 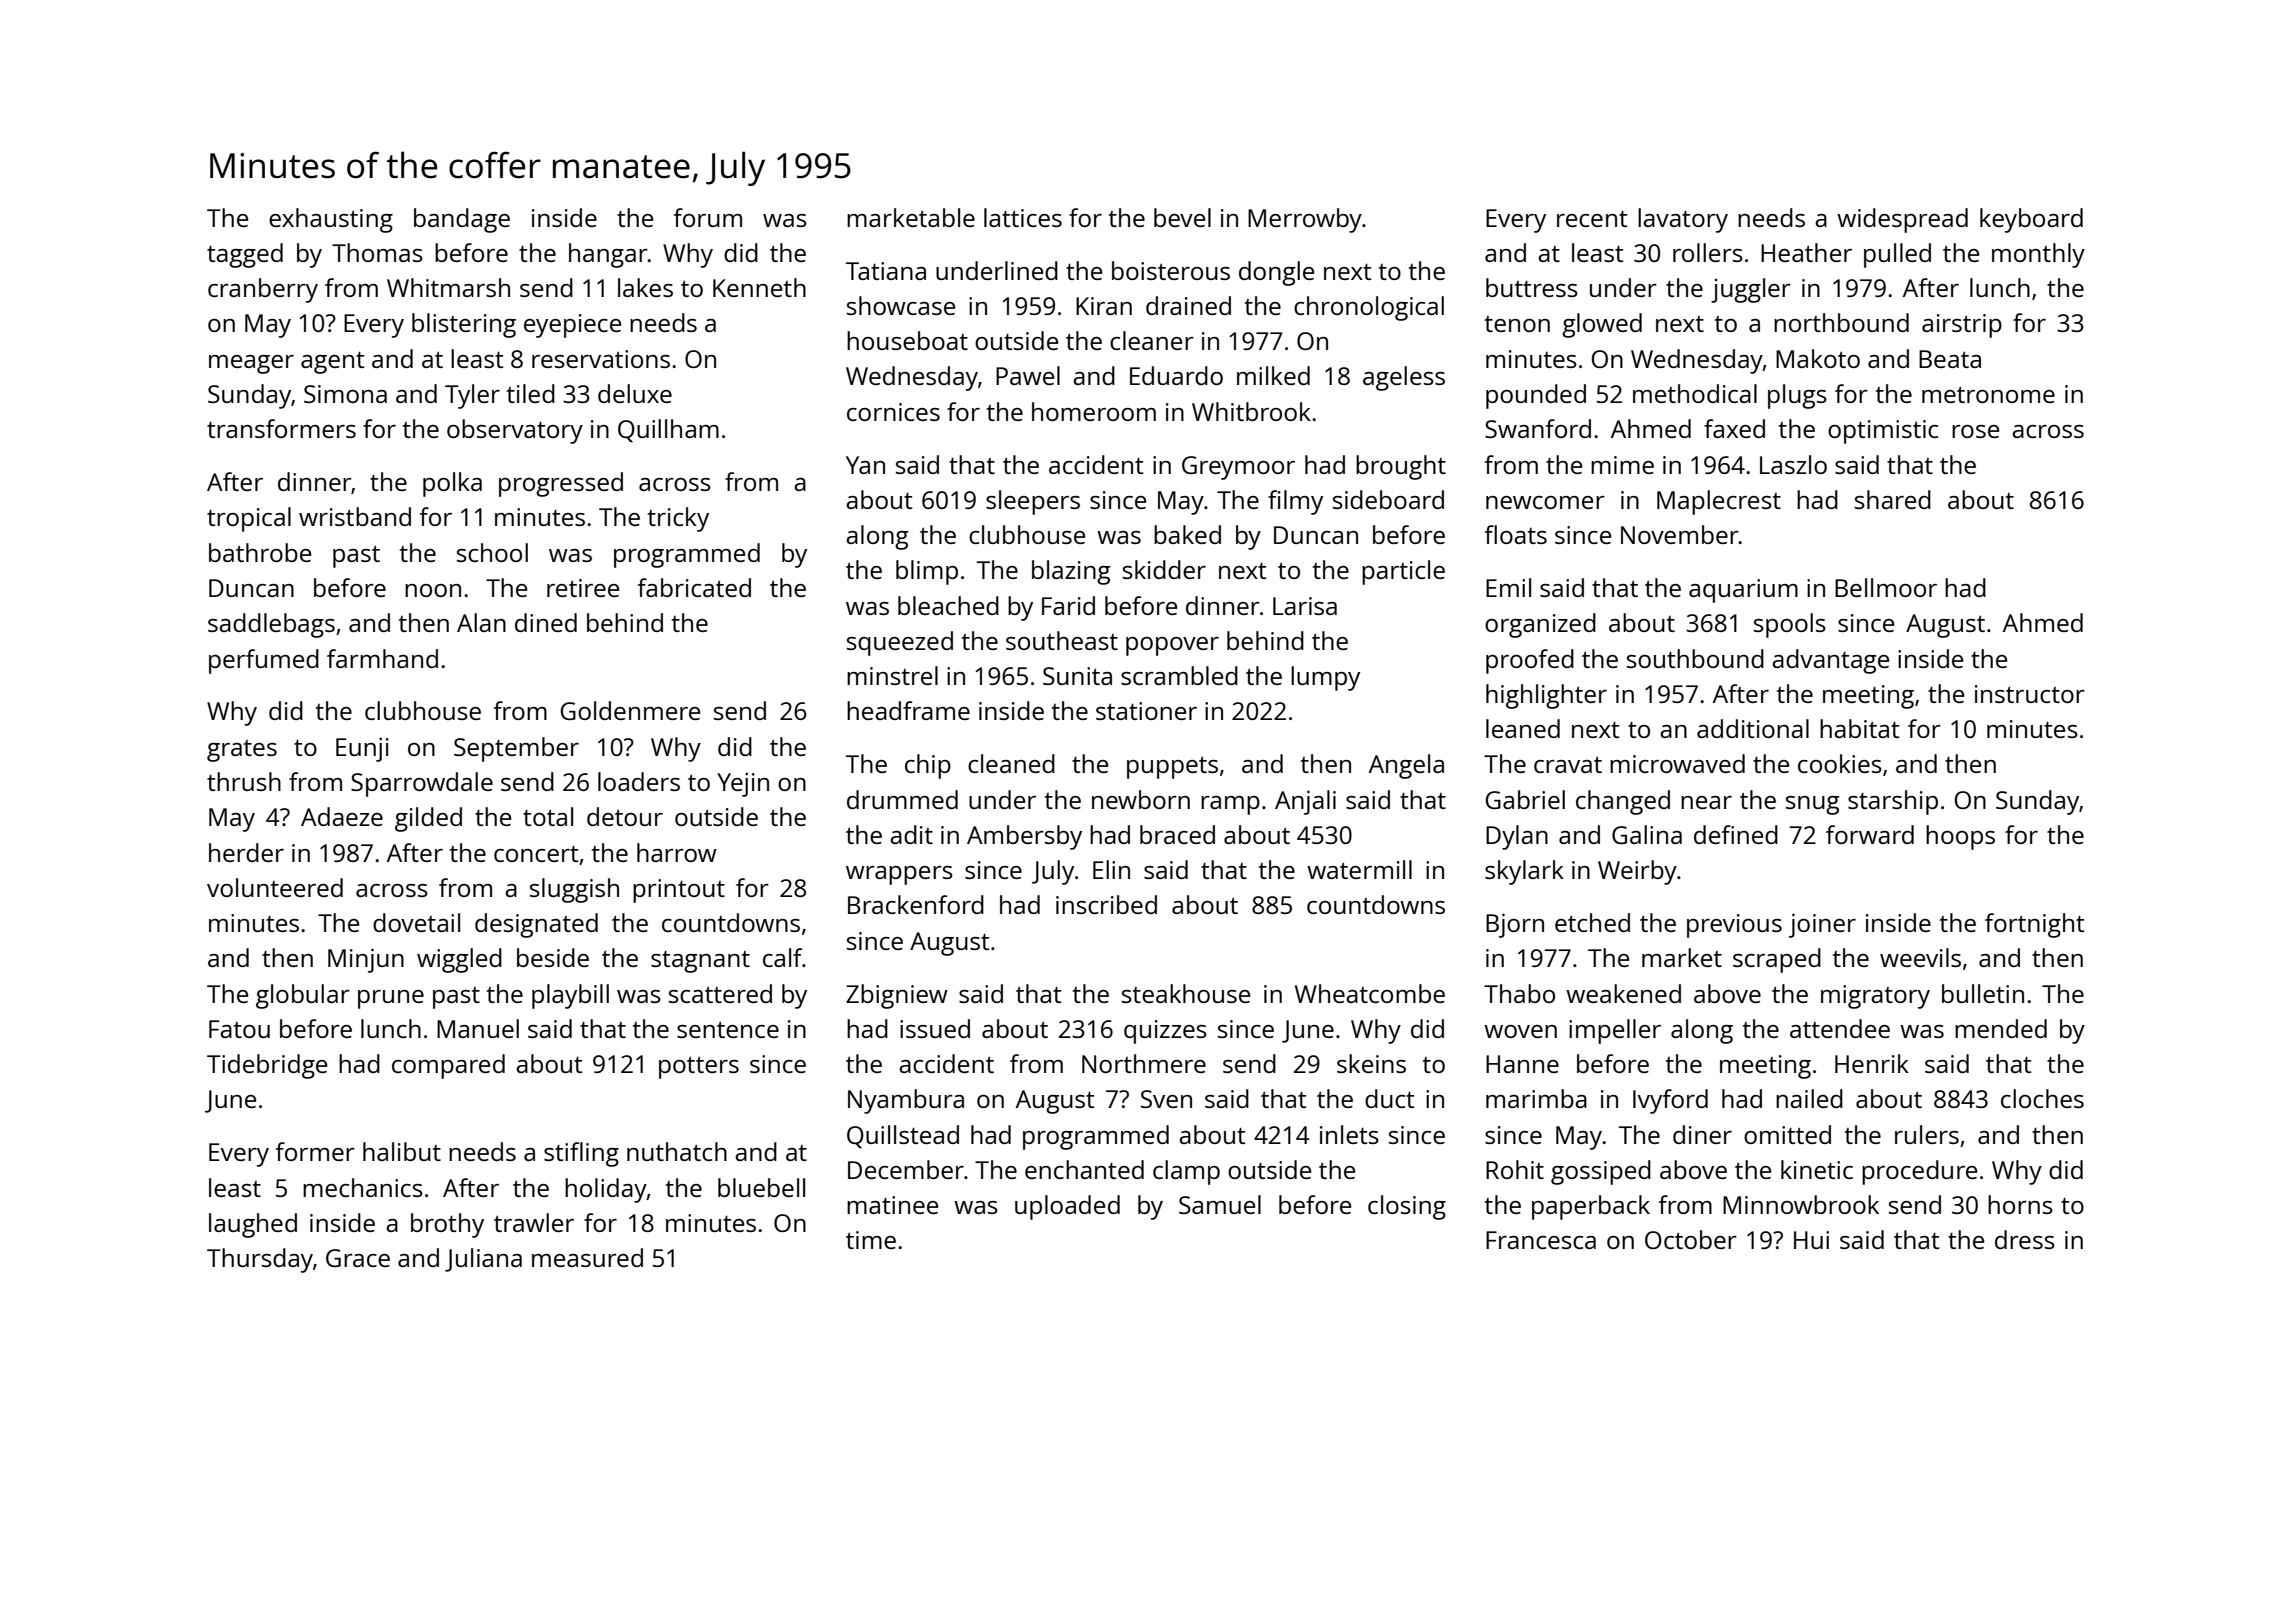 What do you see at coordinates (708, 217) in the document?
I see `forum` at bounding box center [708, 217].
